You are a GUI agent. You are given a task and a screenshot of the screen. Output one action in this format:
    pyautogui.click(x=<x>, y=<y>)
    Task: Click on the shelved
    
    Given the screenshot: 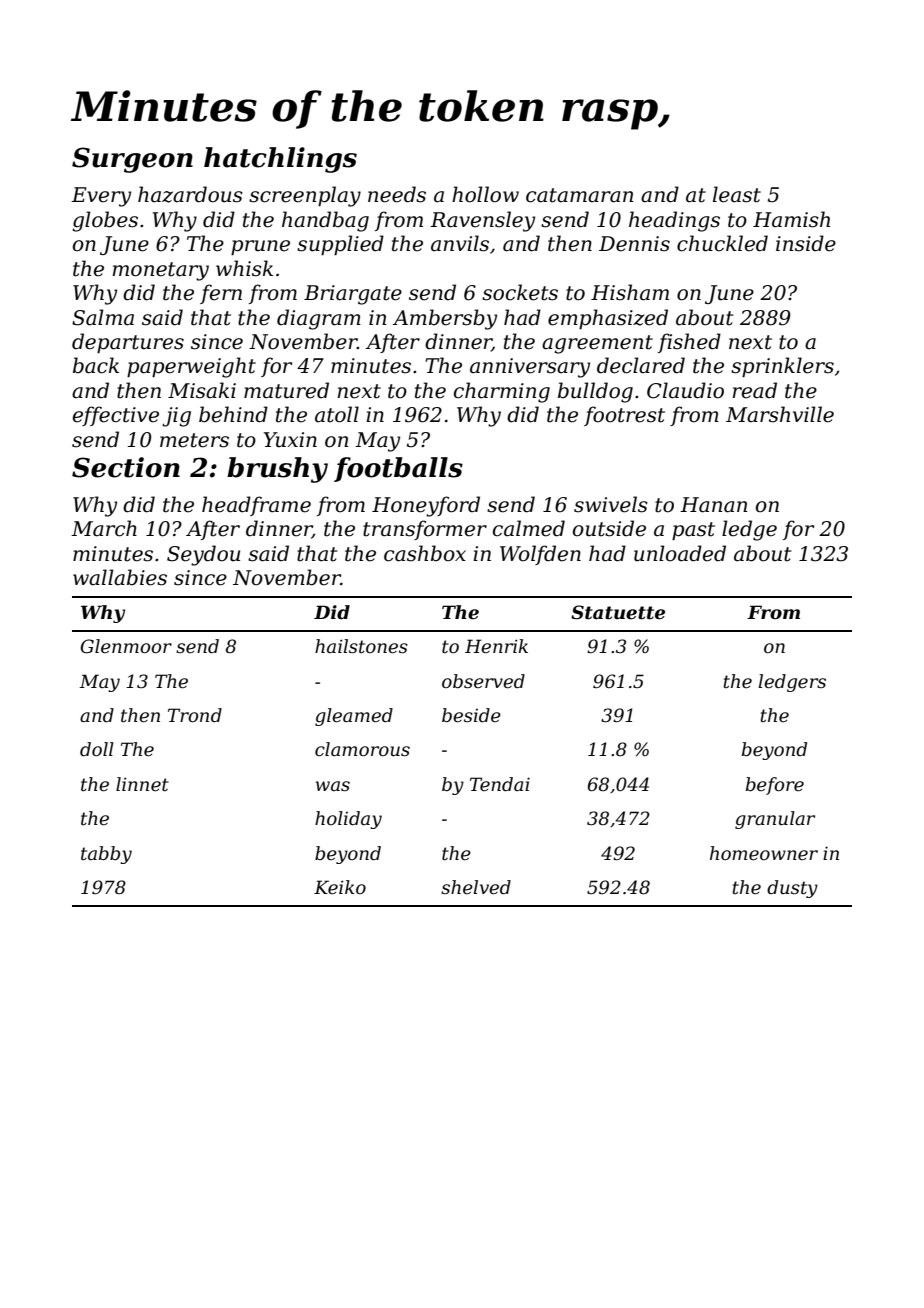 What is the action you would take?
    pyautogui.click(x=476, y=887)
